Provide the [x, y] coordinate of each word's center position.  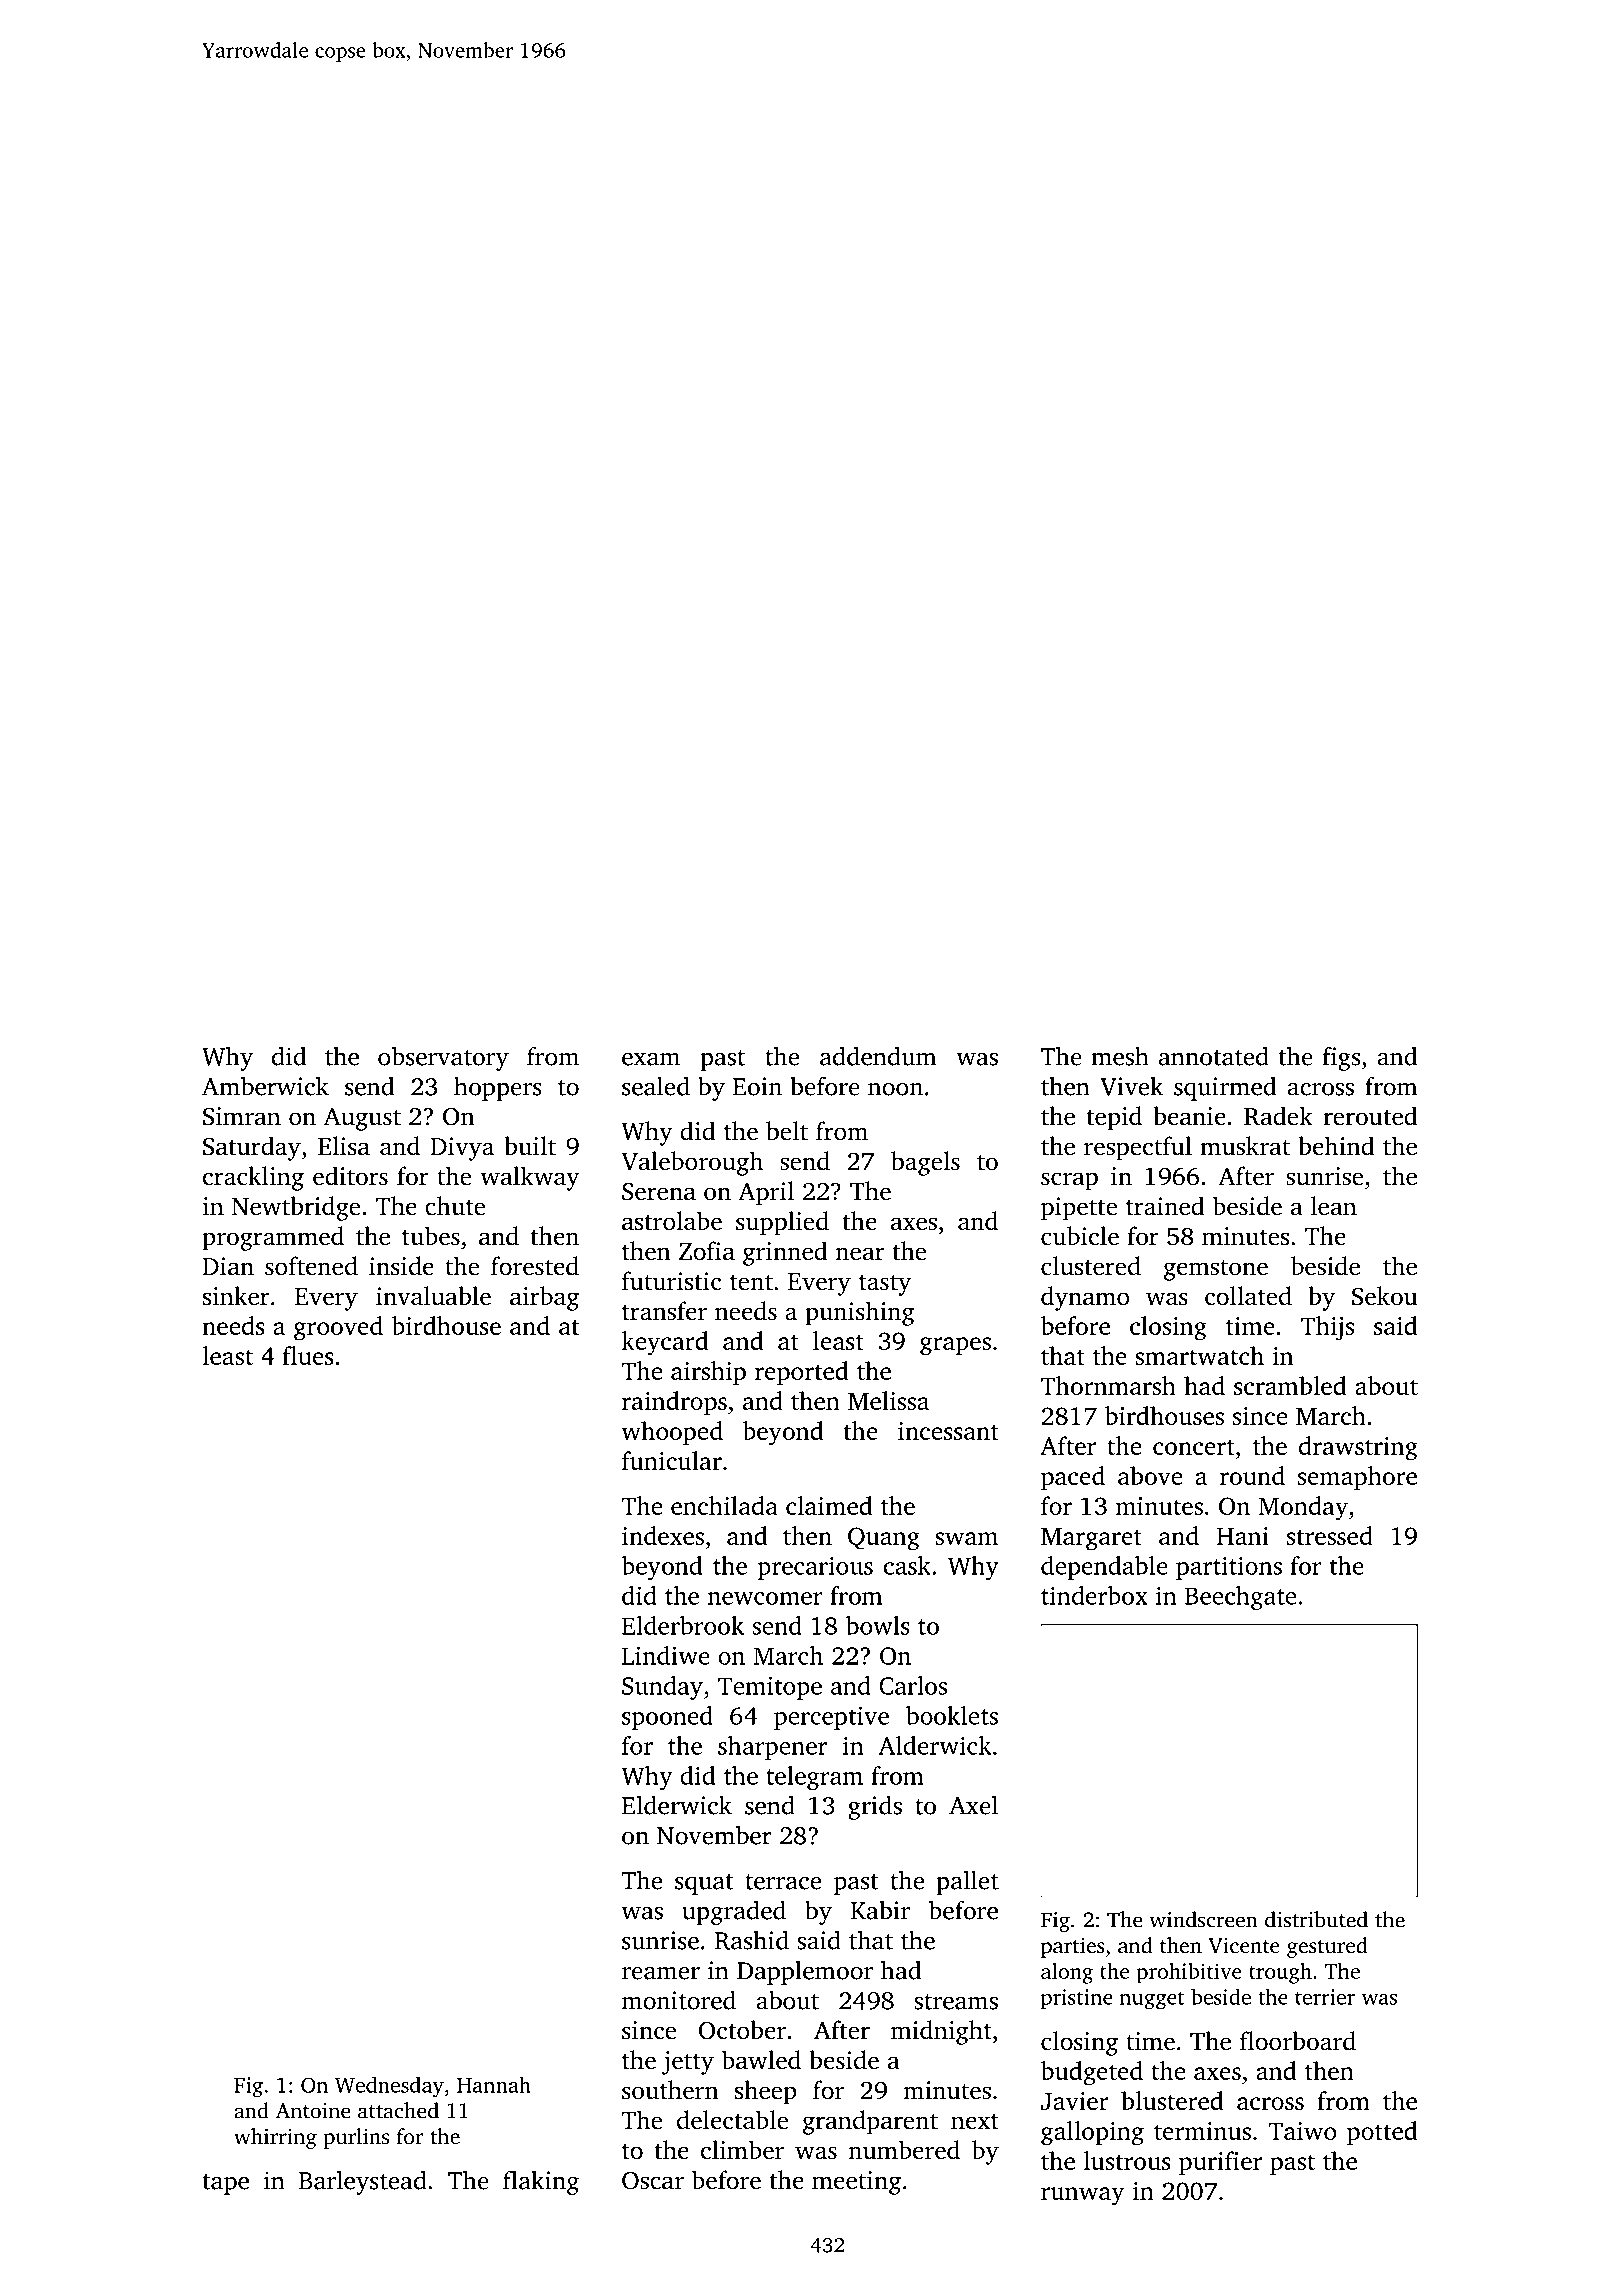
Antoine [313, 2111]
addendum [878, 1056]
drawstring [1358, 1448]
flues [308, 1355]
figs [1341, 1058]
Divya [462, 1149]
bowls [878, 1625]
